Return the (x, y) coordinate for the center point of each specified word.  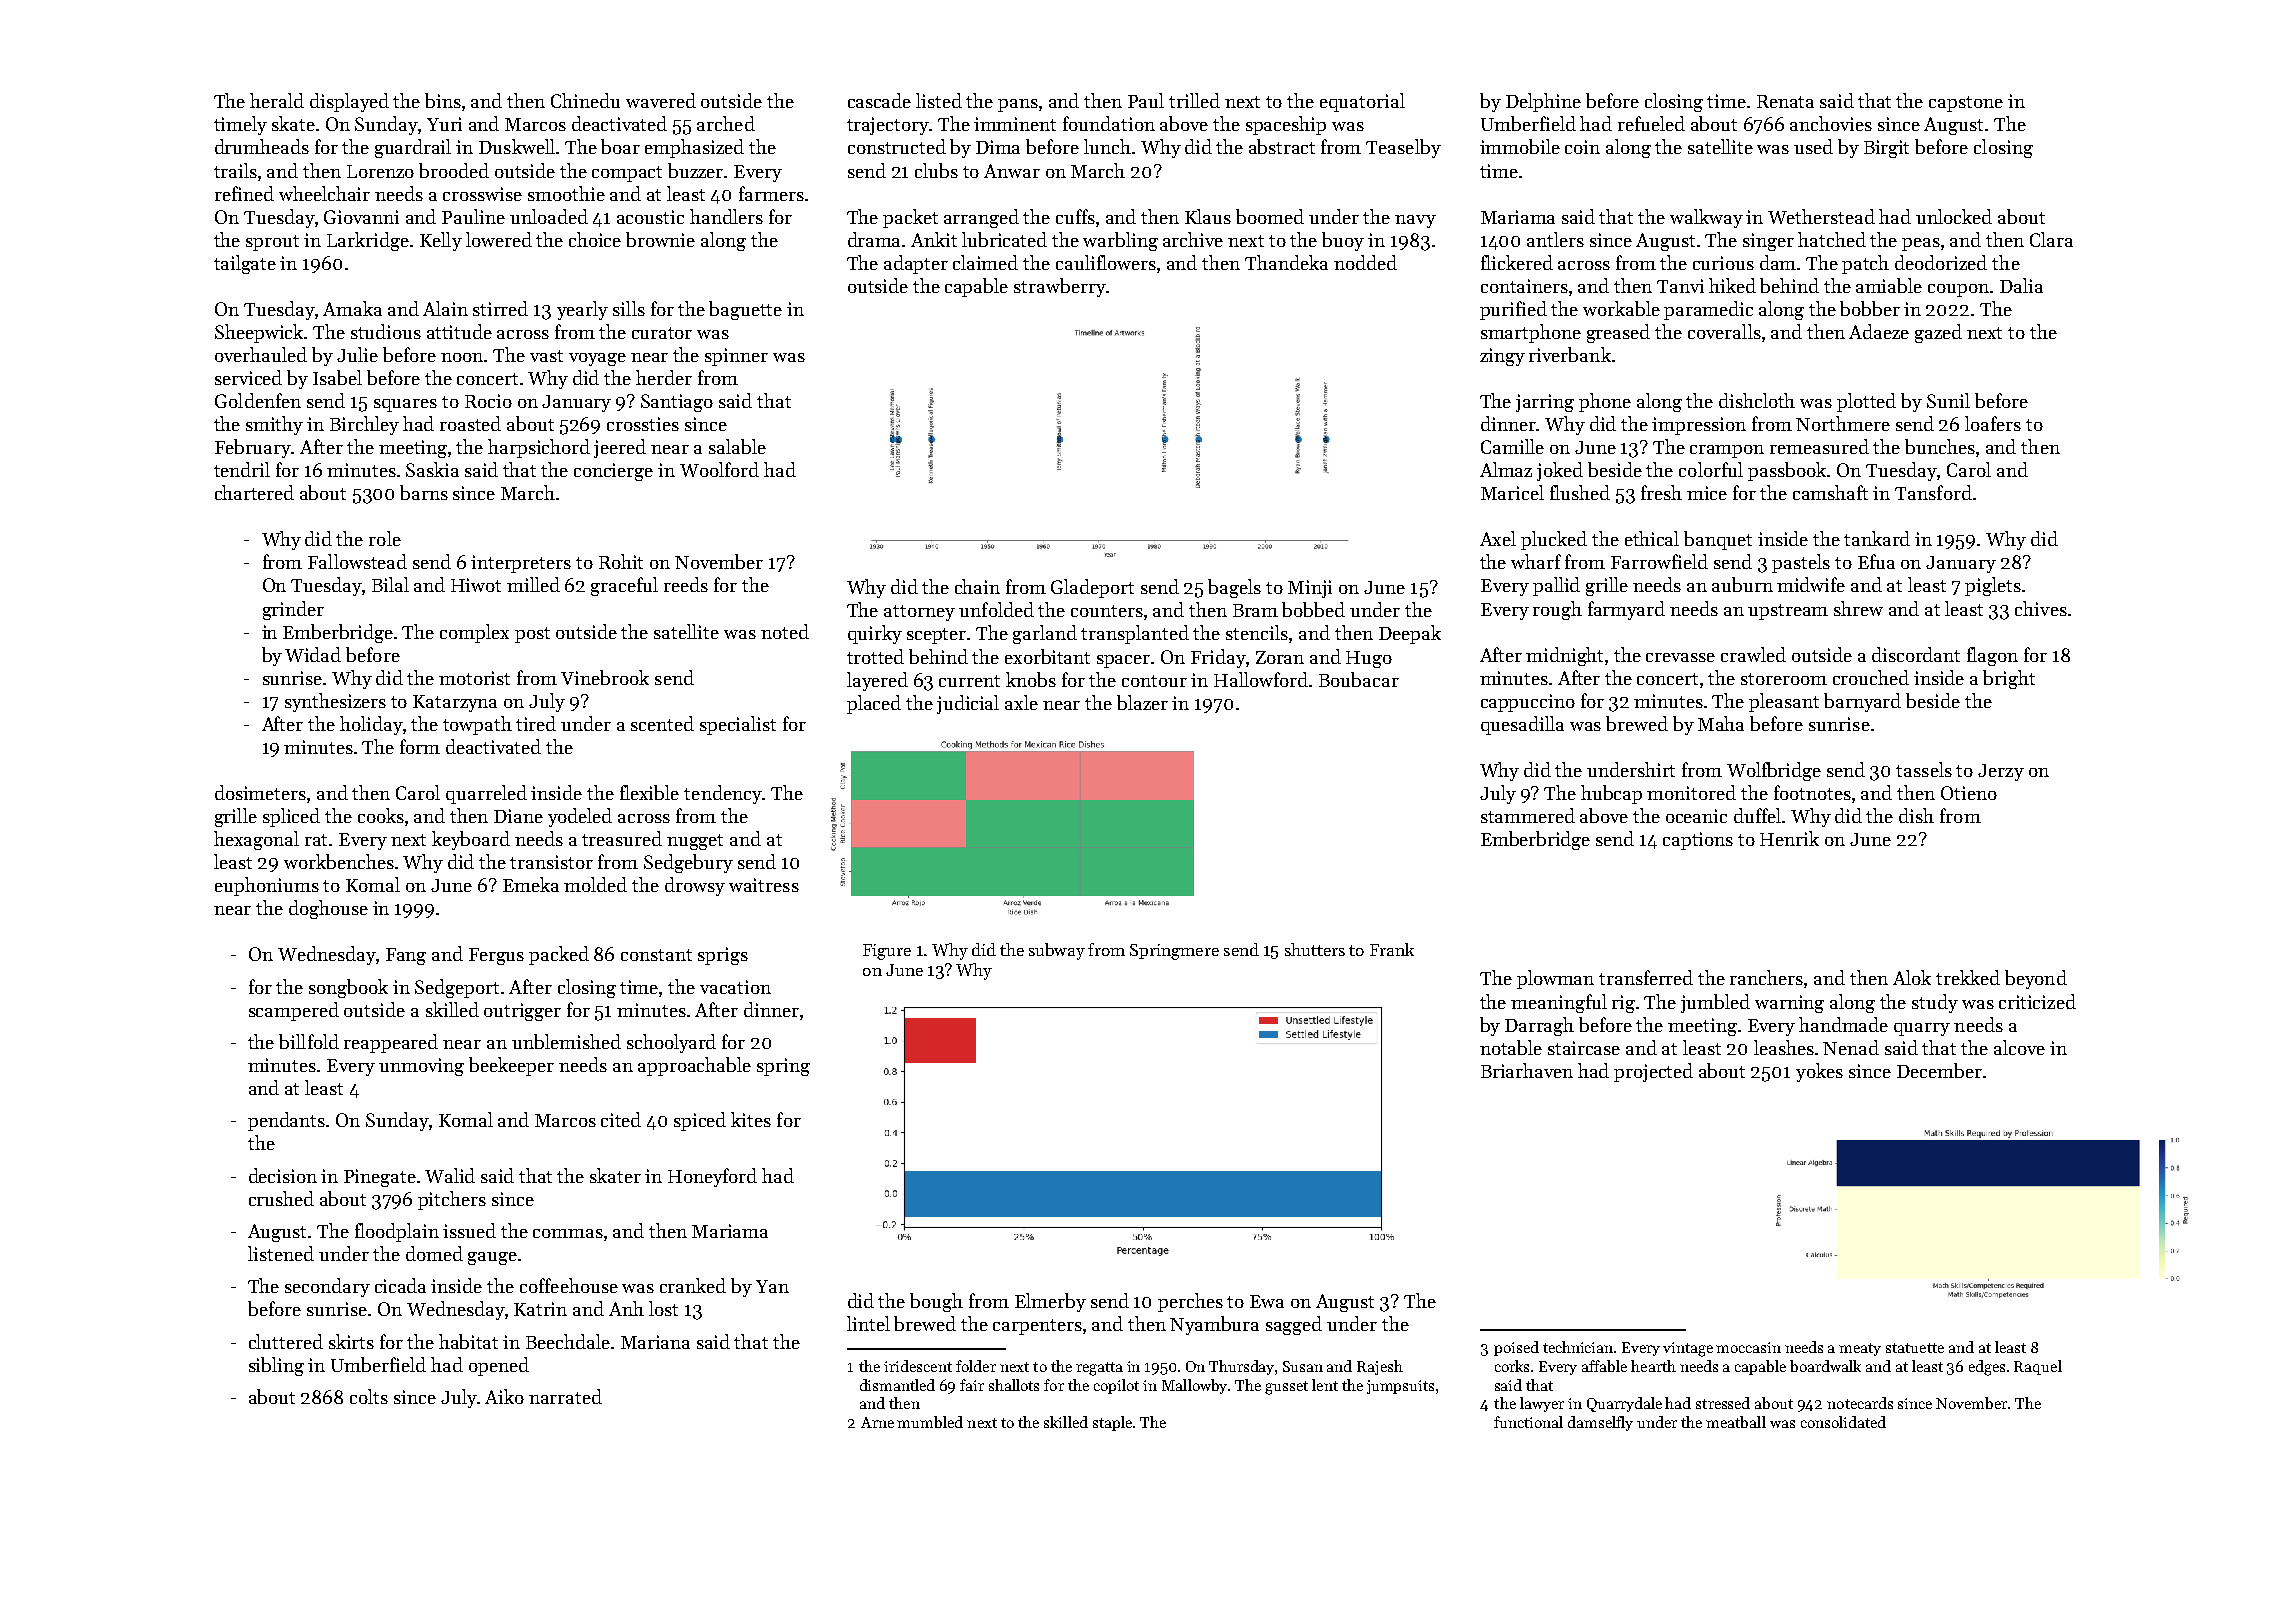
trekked (1968, 977)
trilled (1194, 100)
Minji (1310, 589)
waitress (764, 885)
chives (2041, 608)
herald (277, 100)
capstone (1966, 104)
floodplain (397, 1232)
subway (1057, 951)
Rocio (488, 401)
